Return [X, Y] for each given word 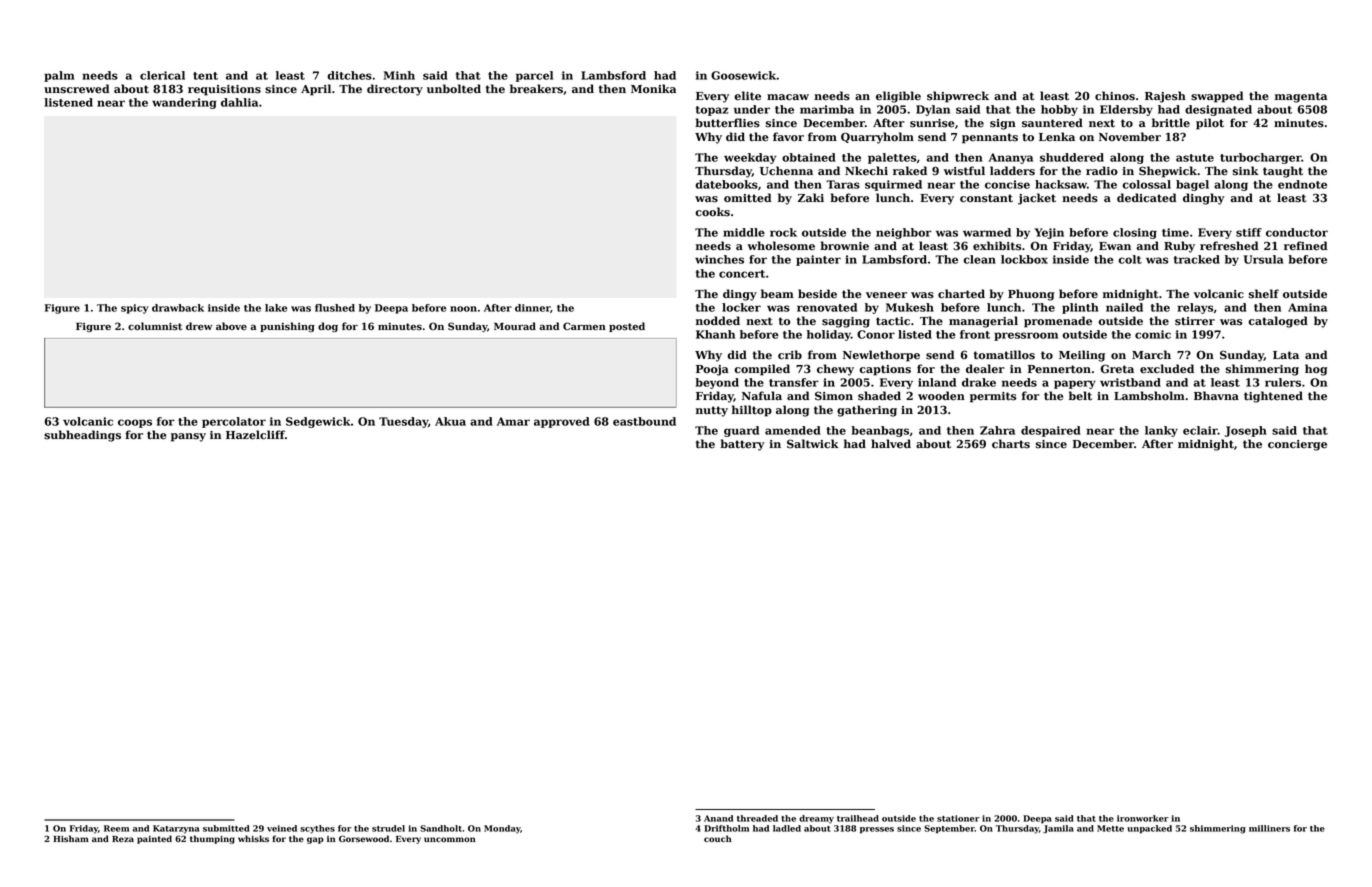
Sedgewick [318, 422]
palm [59, 76]
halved [891, 444]
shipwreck [958, 97]
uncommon [450, 839]
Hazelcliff [255, 435]
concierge [1297, 445]
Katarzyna [176, 829]
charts [1011, 444]
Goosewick [744, 75]
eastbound [644, 421]
